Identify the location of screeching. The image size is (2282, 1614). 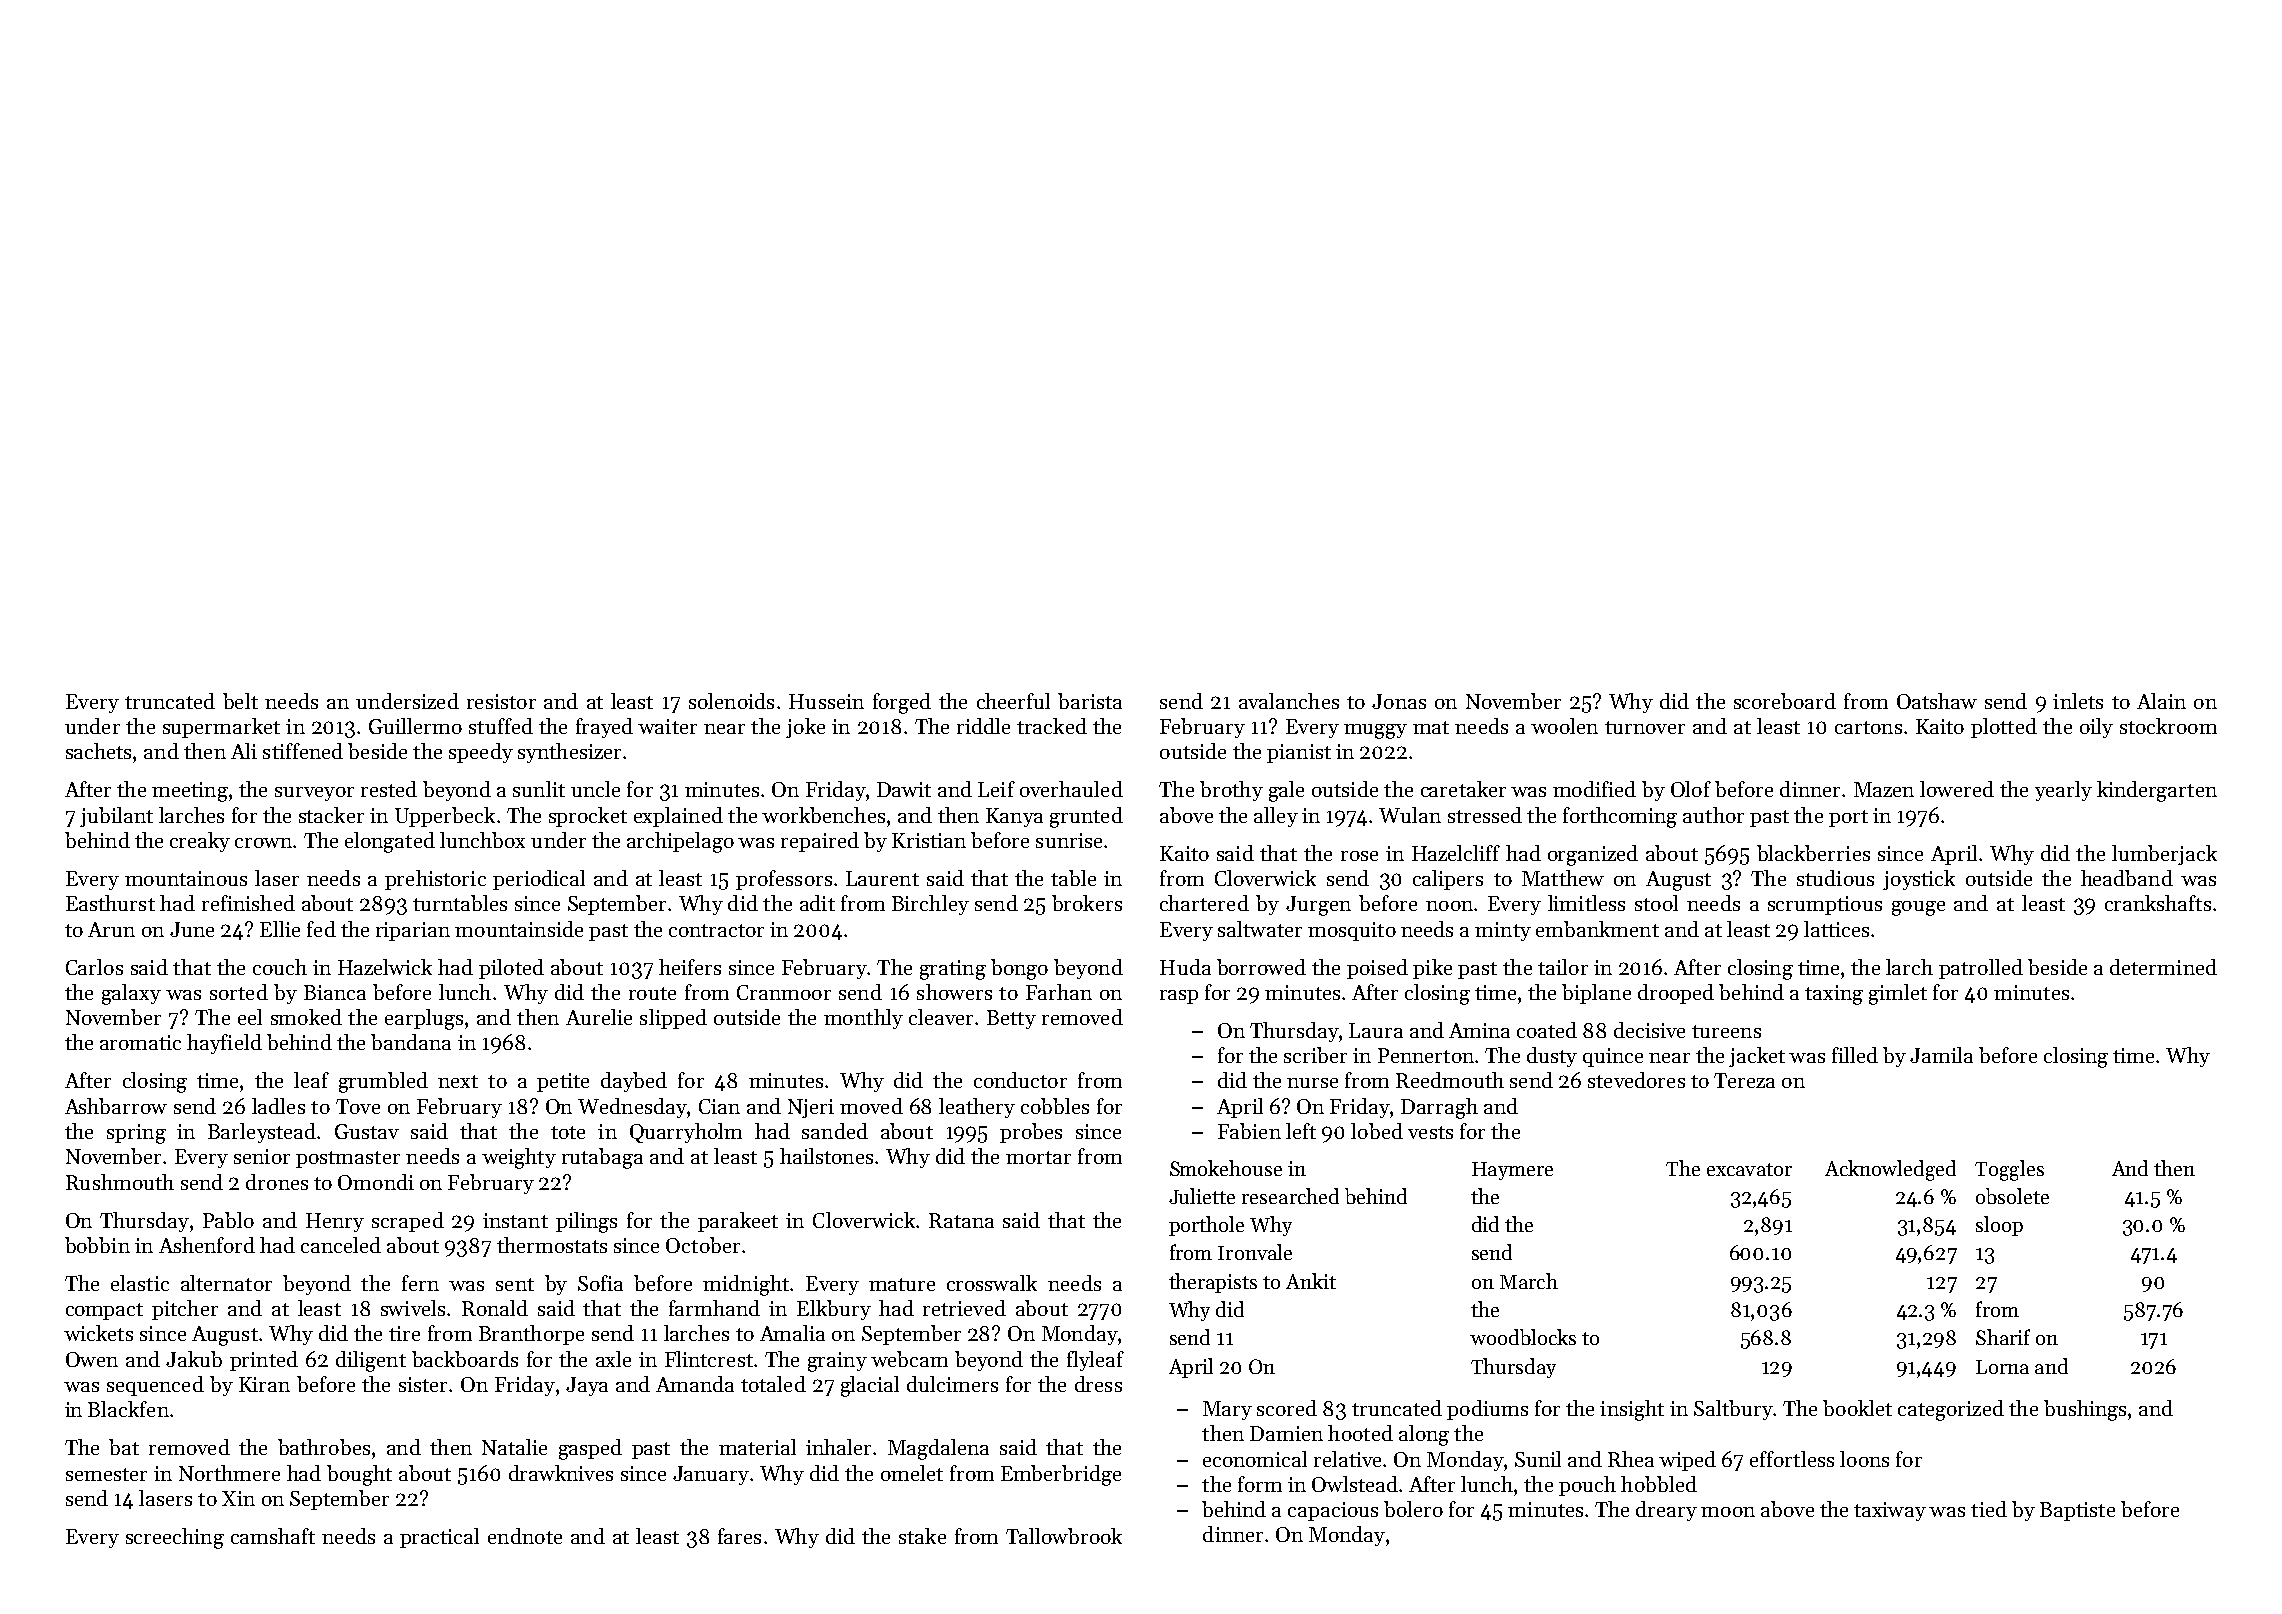
(175, 1538).
